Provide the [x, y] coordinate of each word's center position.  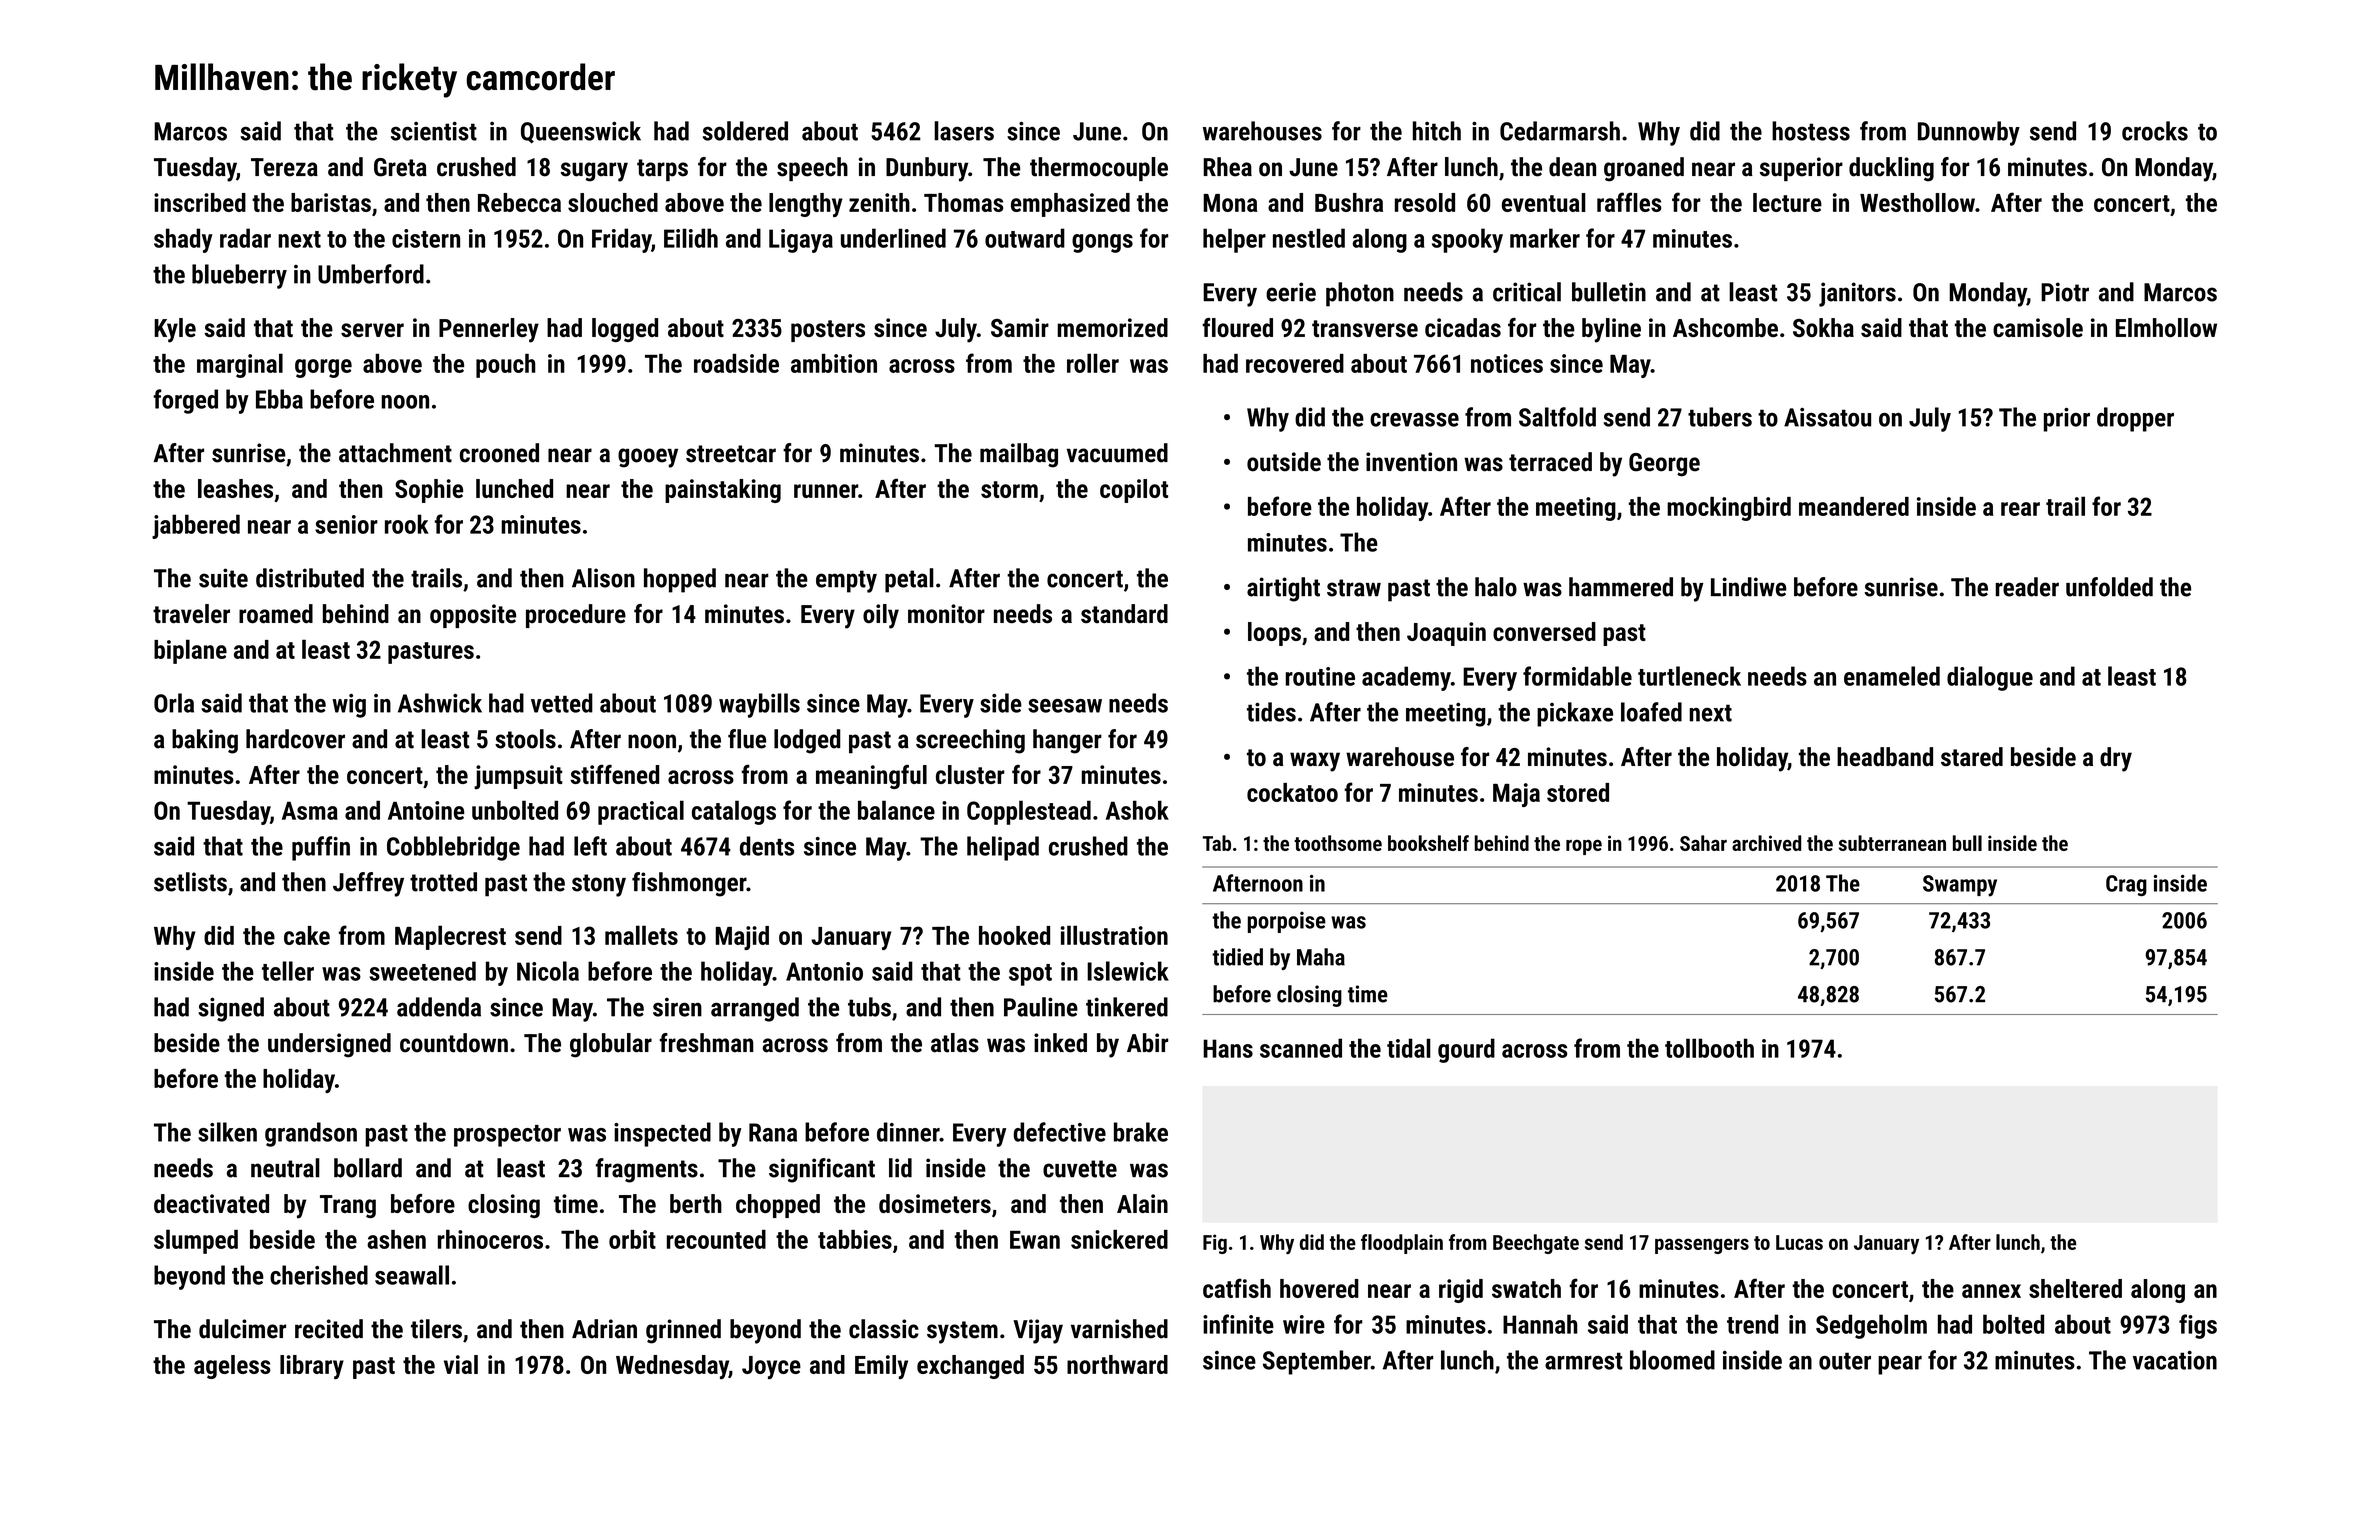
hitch [1437, 131]
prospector [507, 1136]
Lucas [1799, 1242]
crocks [2155, 131]
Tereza [284, 167]
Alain [1142, 1203]
